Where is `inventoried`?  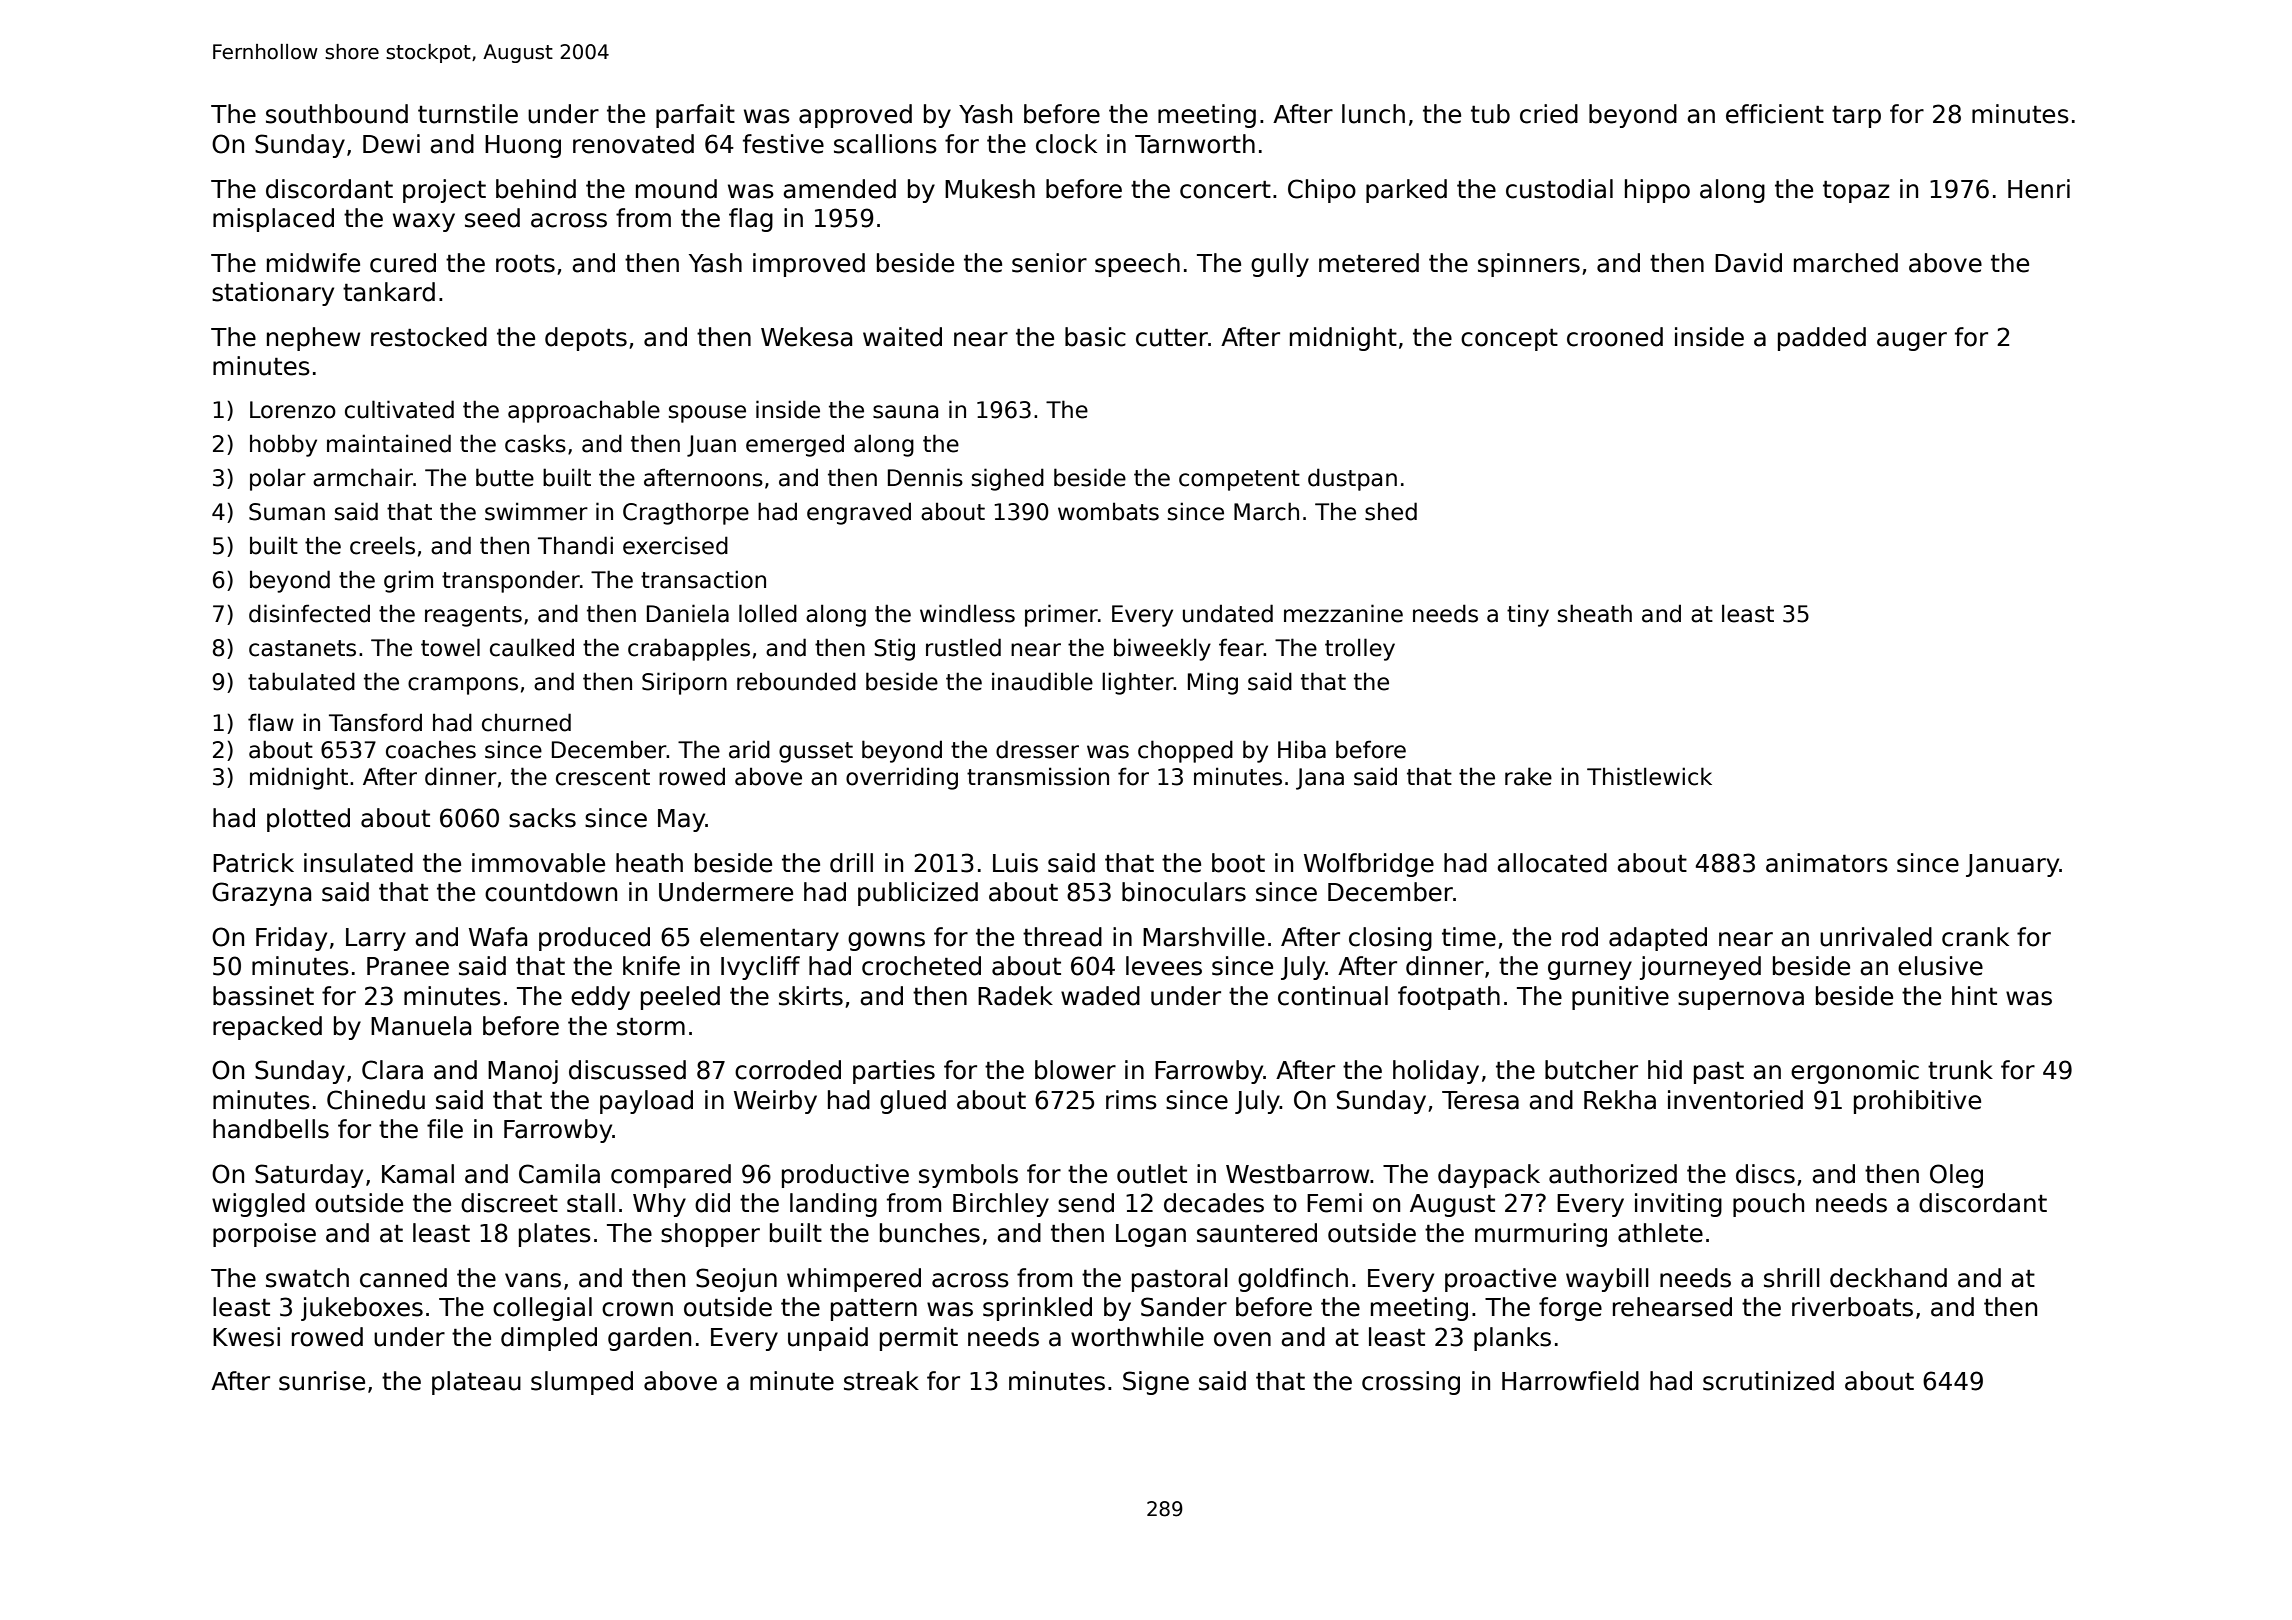 inventoried is located at coordinates (1735, 1100).
